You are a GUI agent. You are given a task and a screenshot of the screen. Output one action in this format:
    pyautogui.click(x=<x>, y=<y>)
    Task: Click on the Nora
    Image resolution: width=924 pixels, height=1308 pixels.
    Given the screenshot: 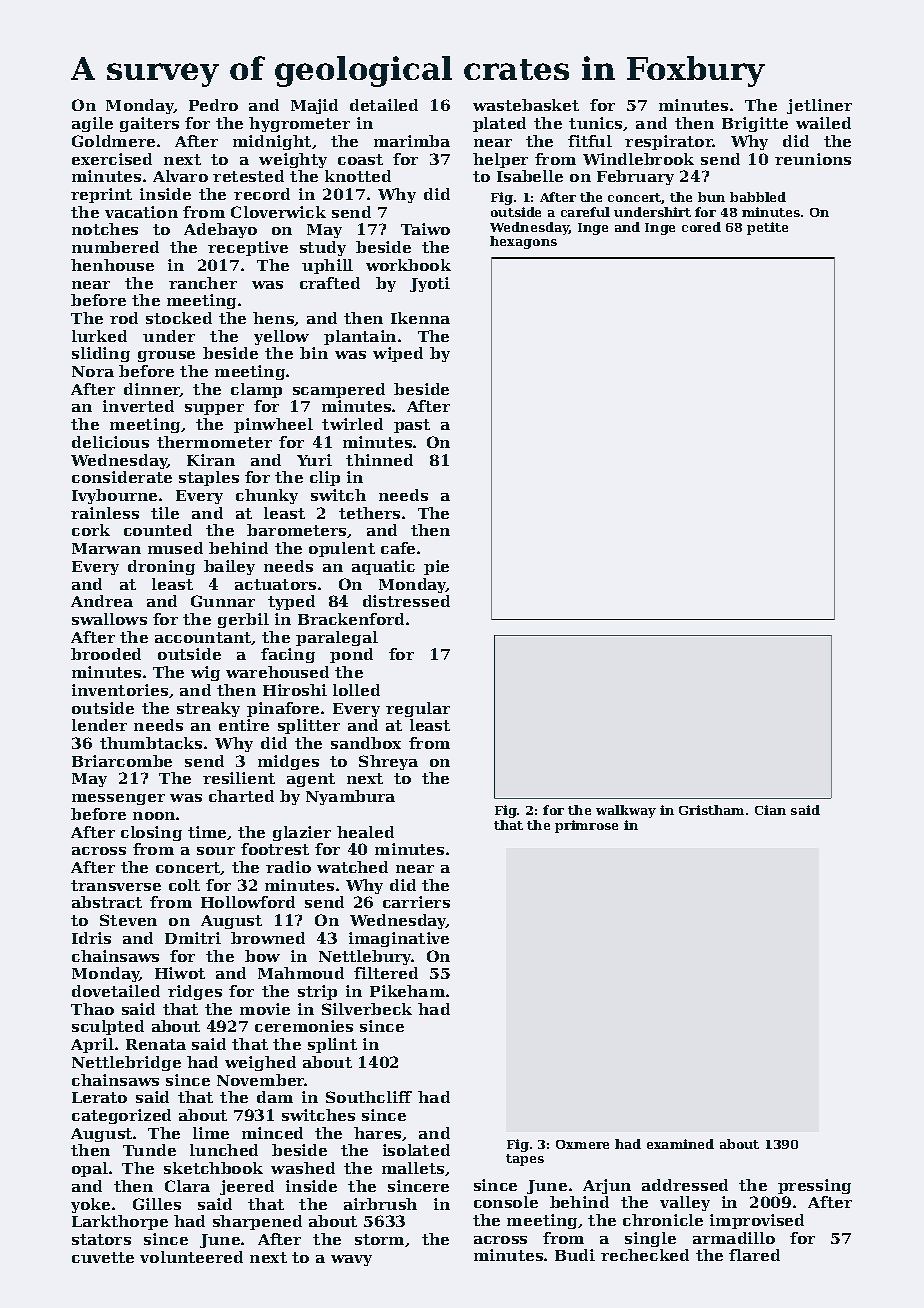 What is the action you would take?
    pyautogui.click(x=93, y=371)
